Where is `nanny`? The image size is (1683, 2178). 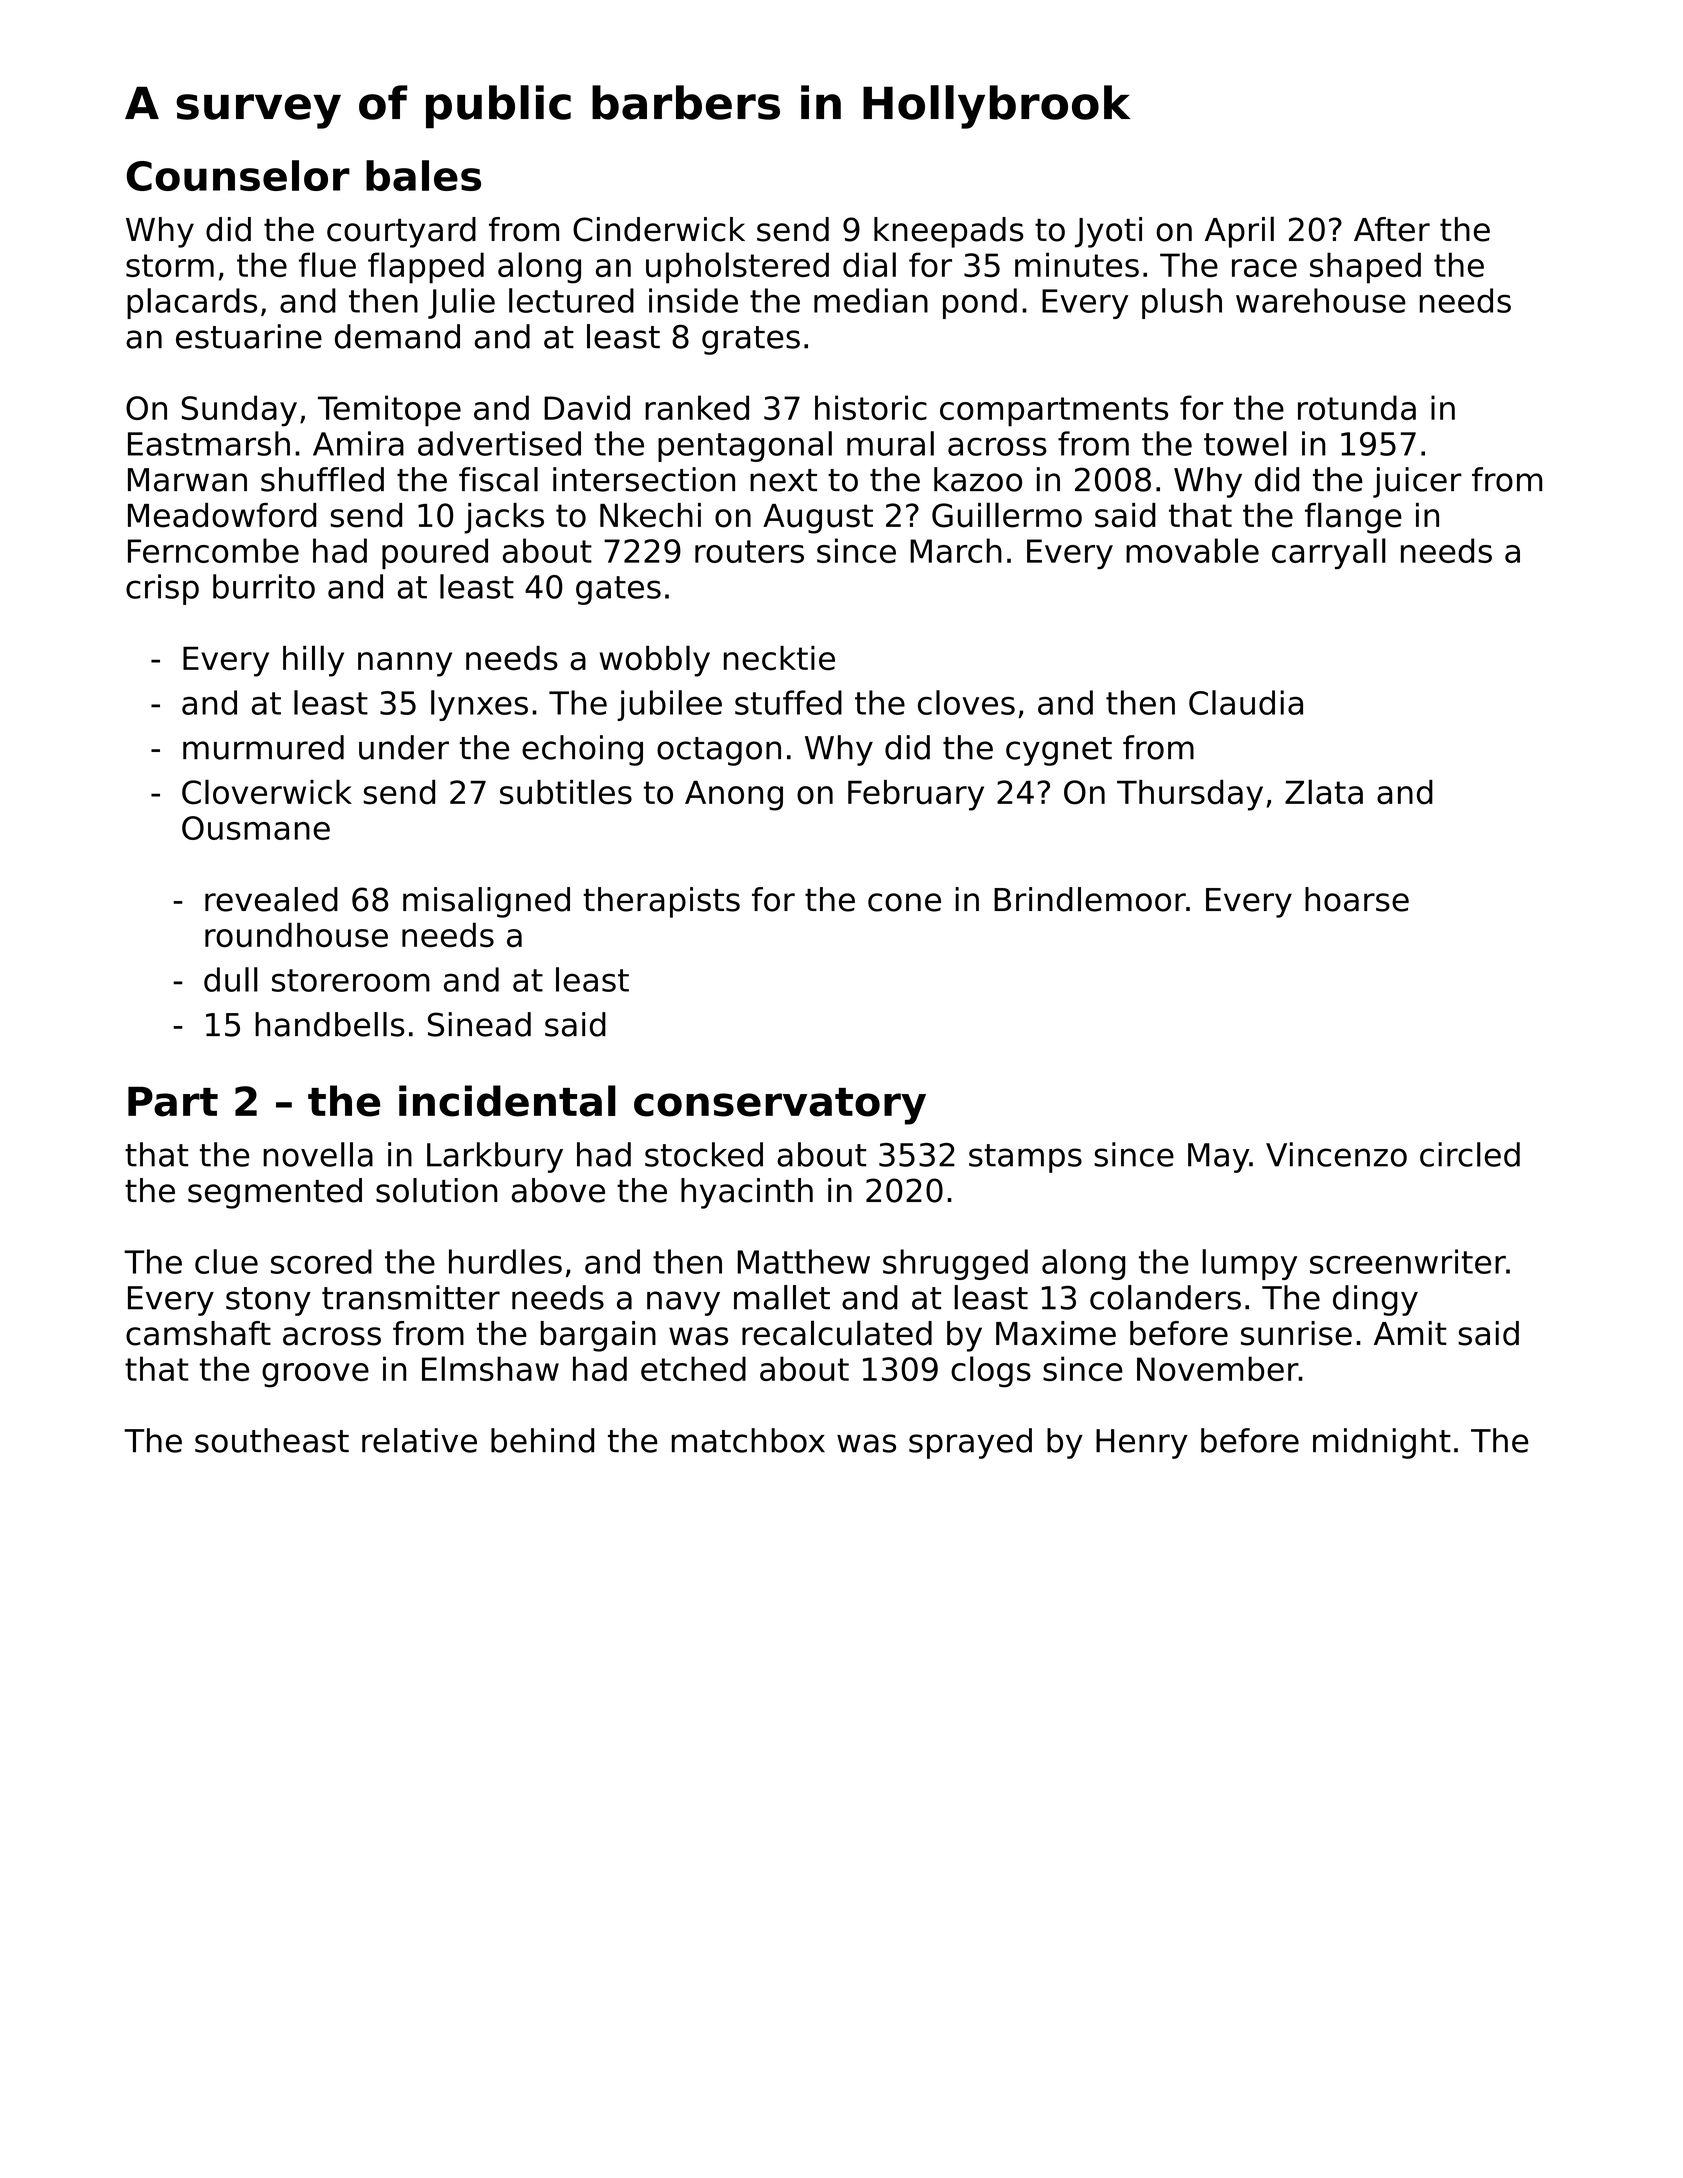
nanny is located at coordinates (405, 664).
